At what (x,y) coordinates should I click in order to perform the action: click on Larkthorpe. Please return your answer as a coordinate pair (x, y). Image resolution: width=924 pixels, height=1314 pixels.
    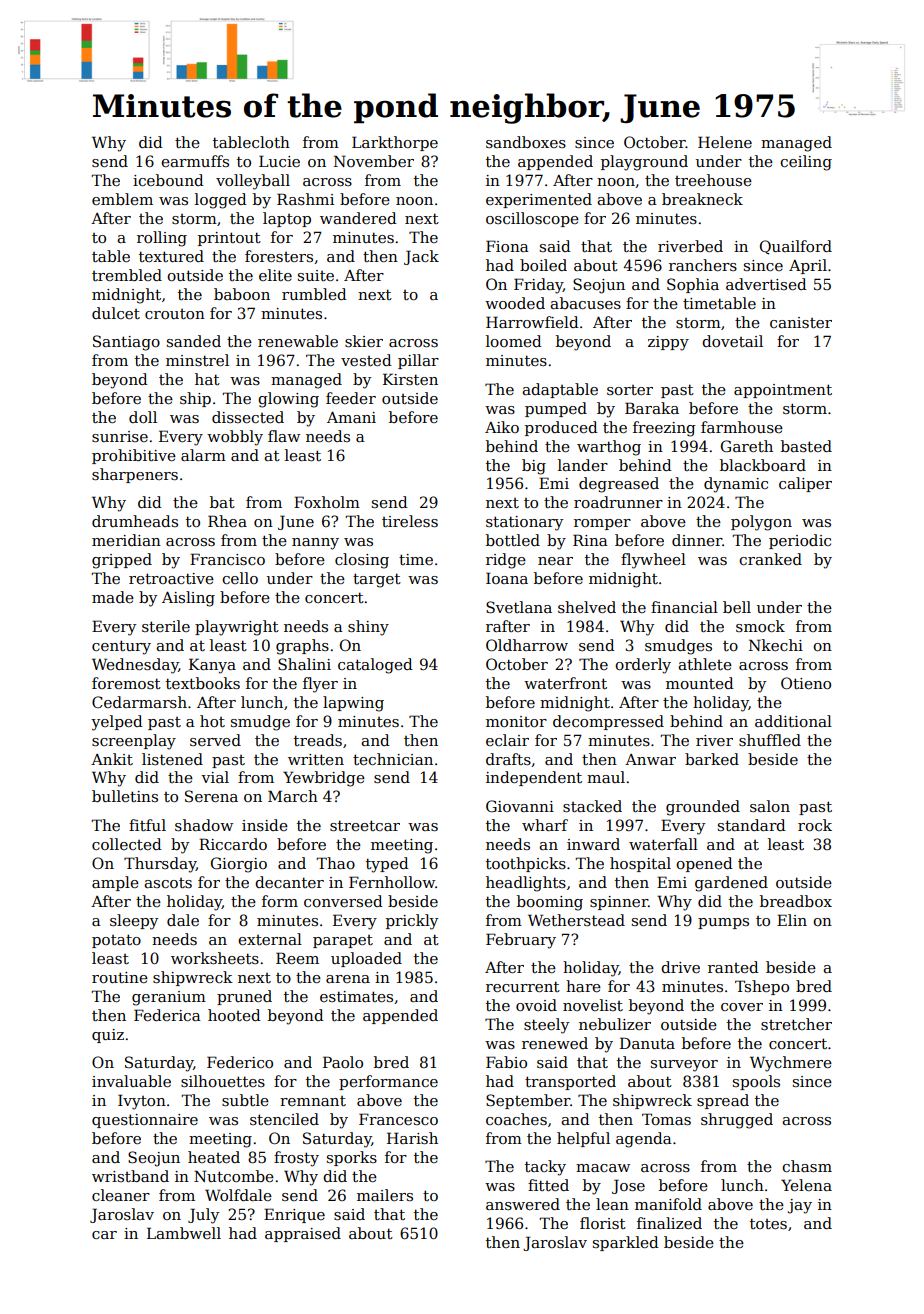
    Looking at the image, I should click on (395, 143).
